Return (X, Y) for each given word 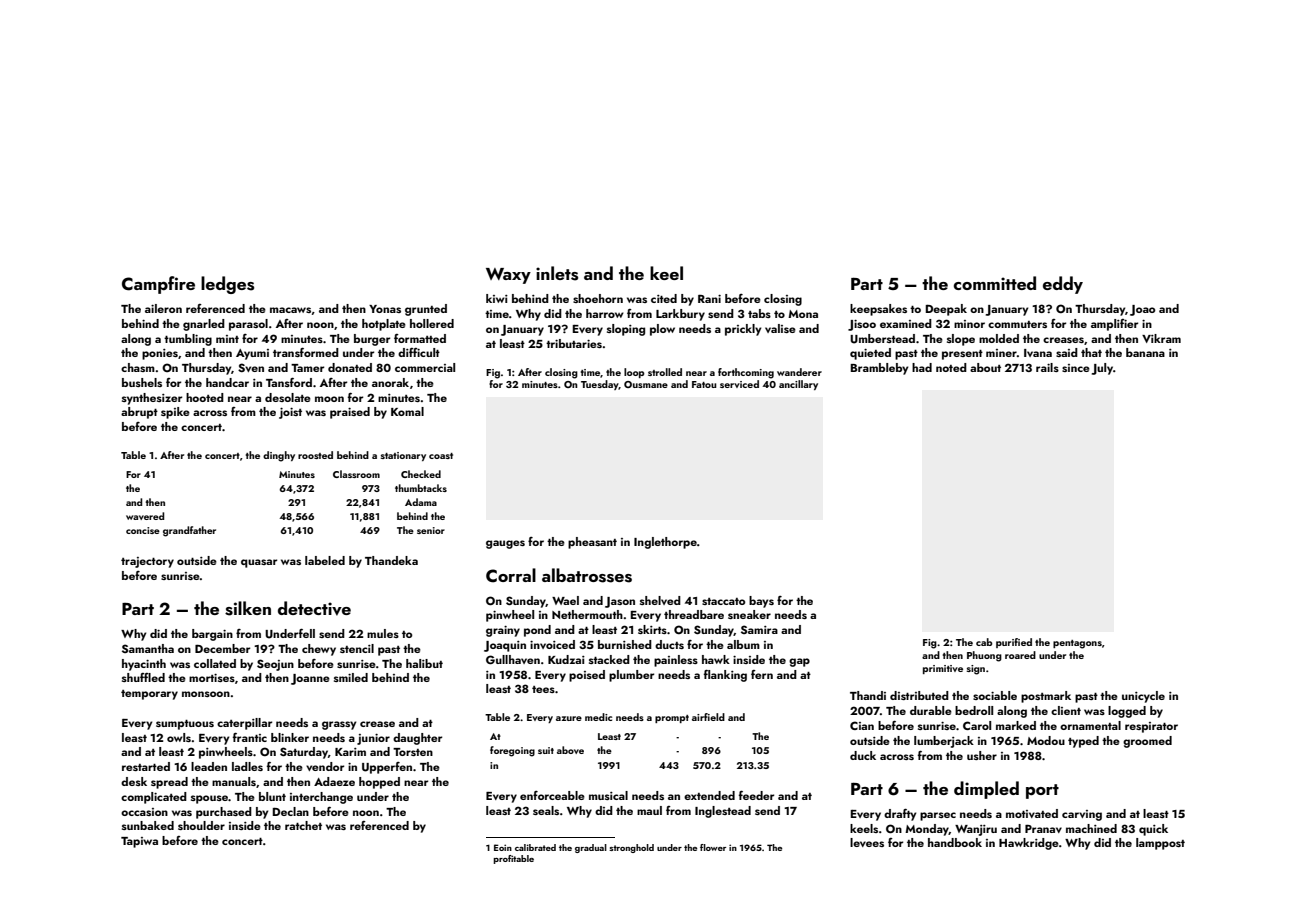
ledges (227, 285)
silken (248, 608)
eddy (1063, 285)
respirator (1151, 727)
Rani (709, 298)
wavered (145, 516)
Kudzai (566, 659)
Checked (421, 474)
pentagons (1077, 644)
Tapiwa (139, 842)
